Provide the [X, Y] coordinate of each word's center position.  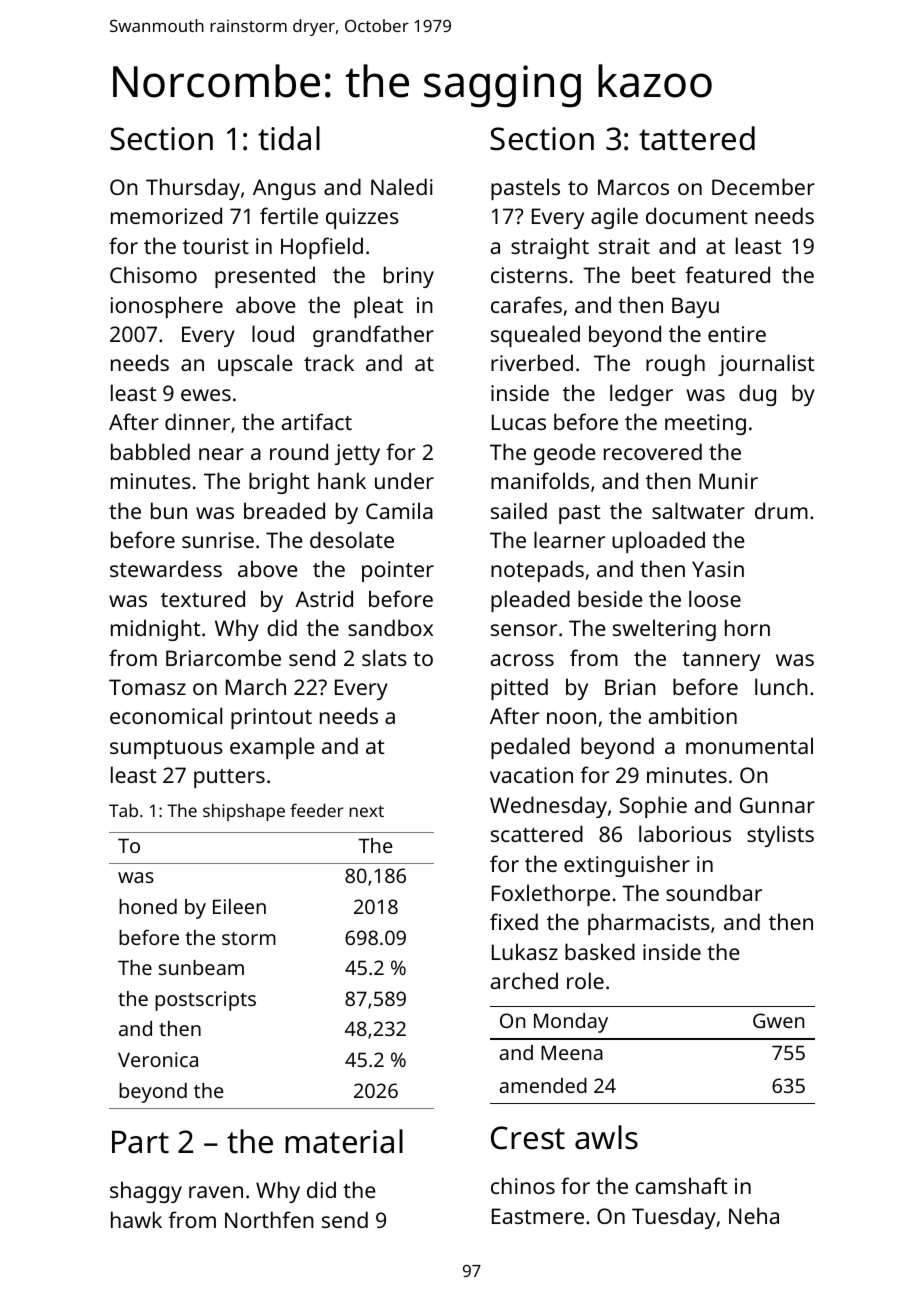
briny [409, 277]
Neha [754, 1215]
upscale [255, 365]
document [697, 215]
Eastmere [538, 1216]
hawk [136, 1219]
